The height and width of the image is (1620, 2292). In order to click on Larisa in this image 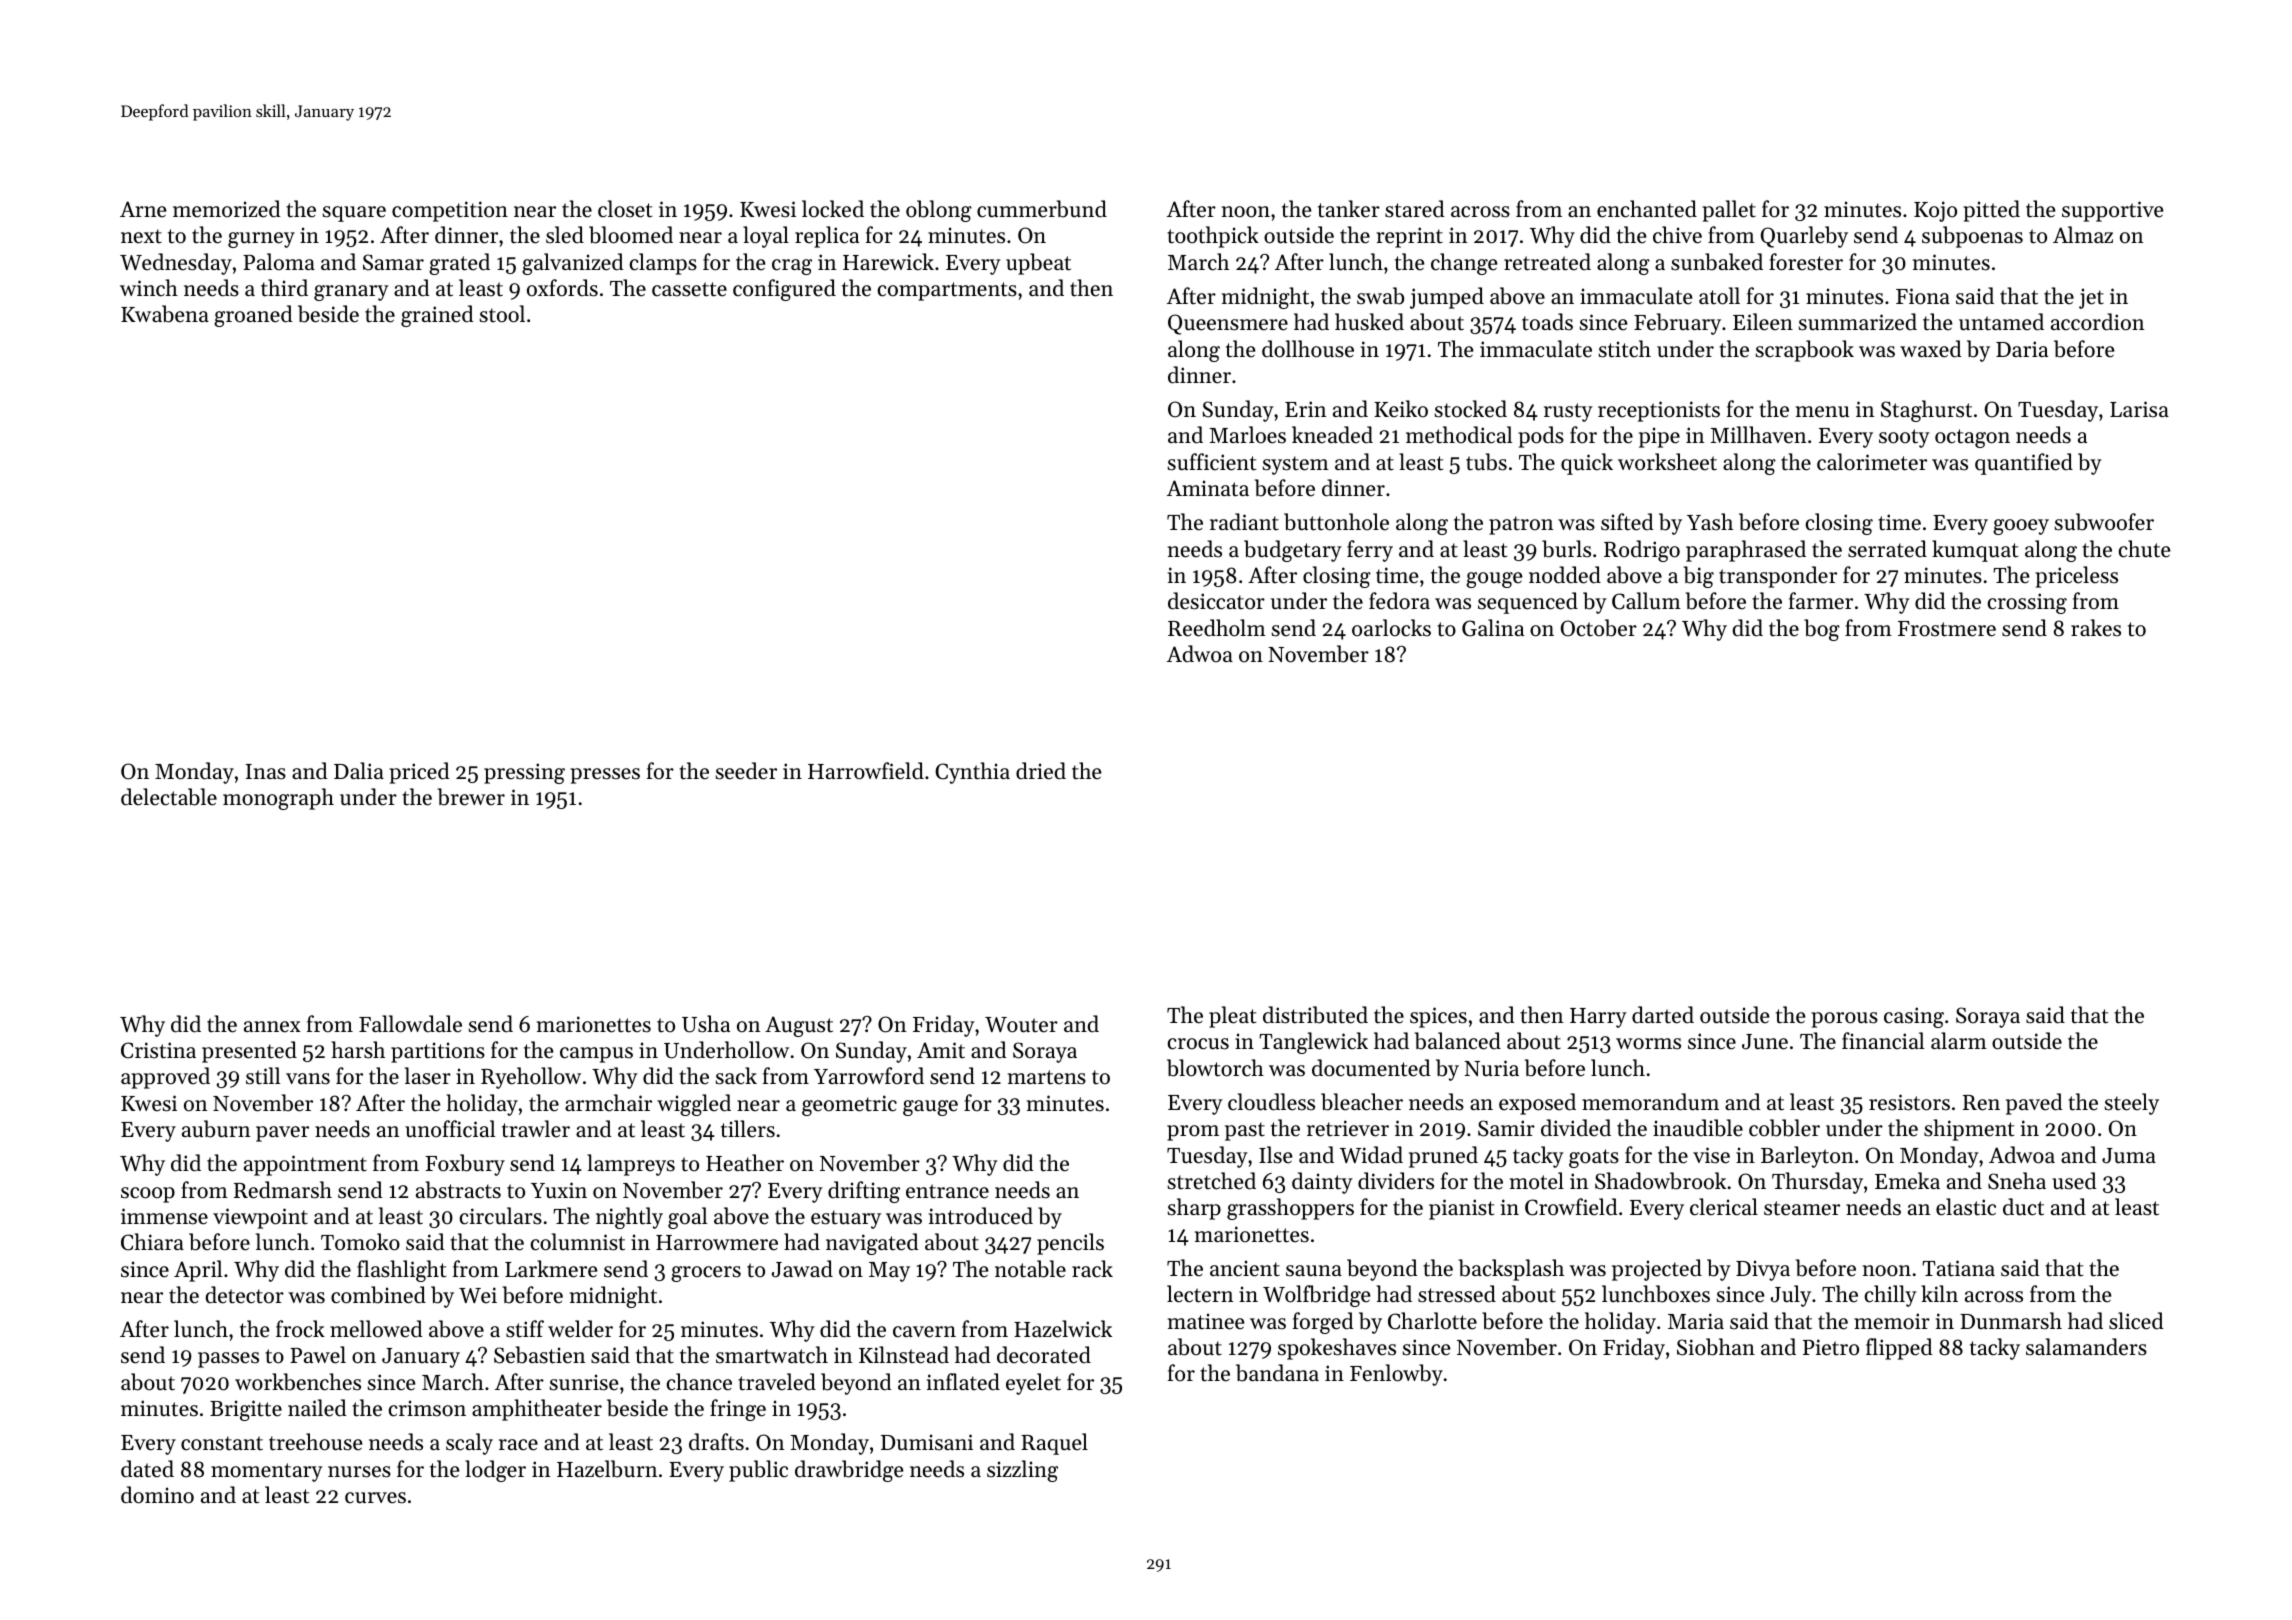, I will do `click(2139, 409)`.
